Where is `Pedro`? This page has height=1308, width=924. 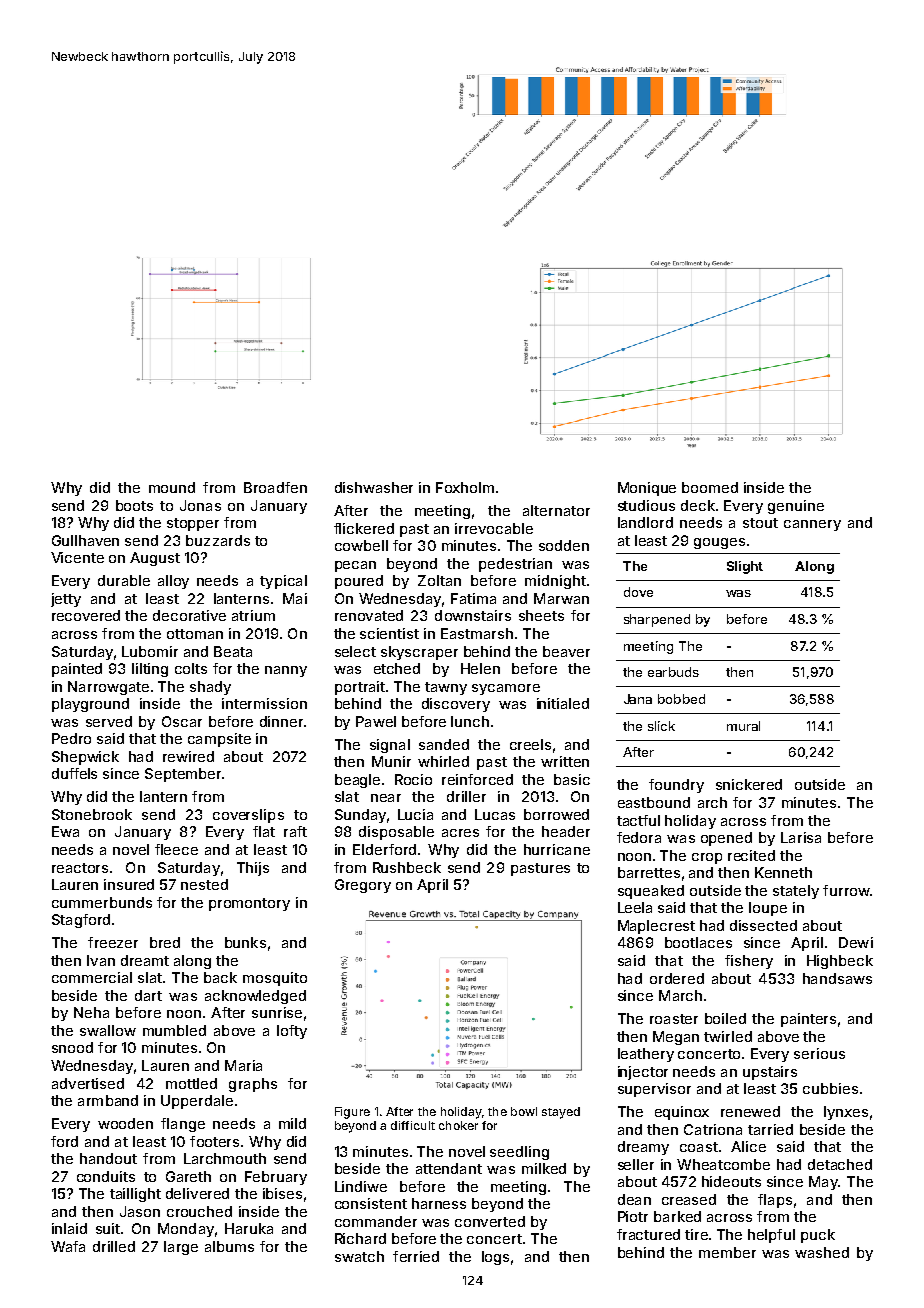
Pedro is located at coordinates (71, 738).
